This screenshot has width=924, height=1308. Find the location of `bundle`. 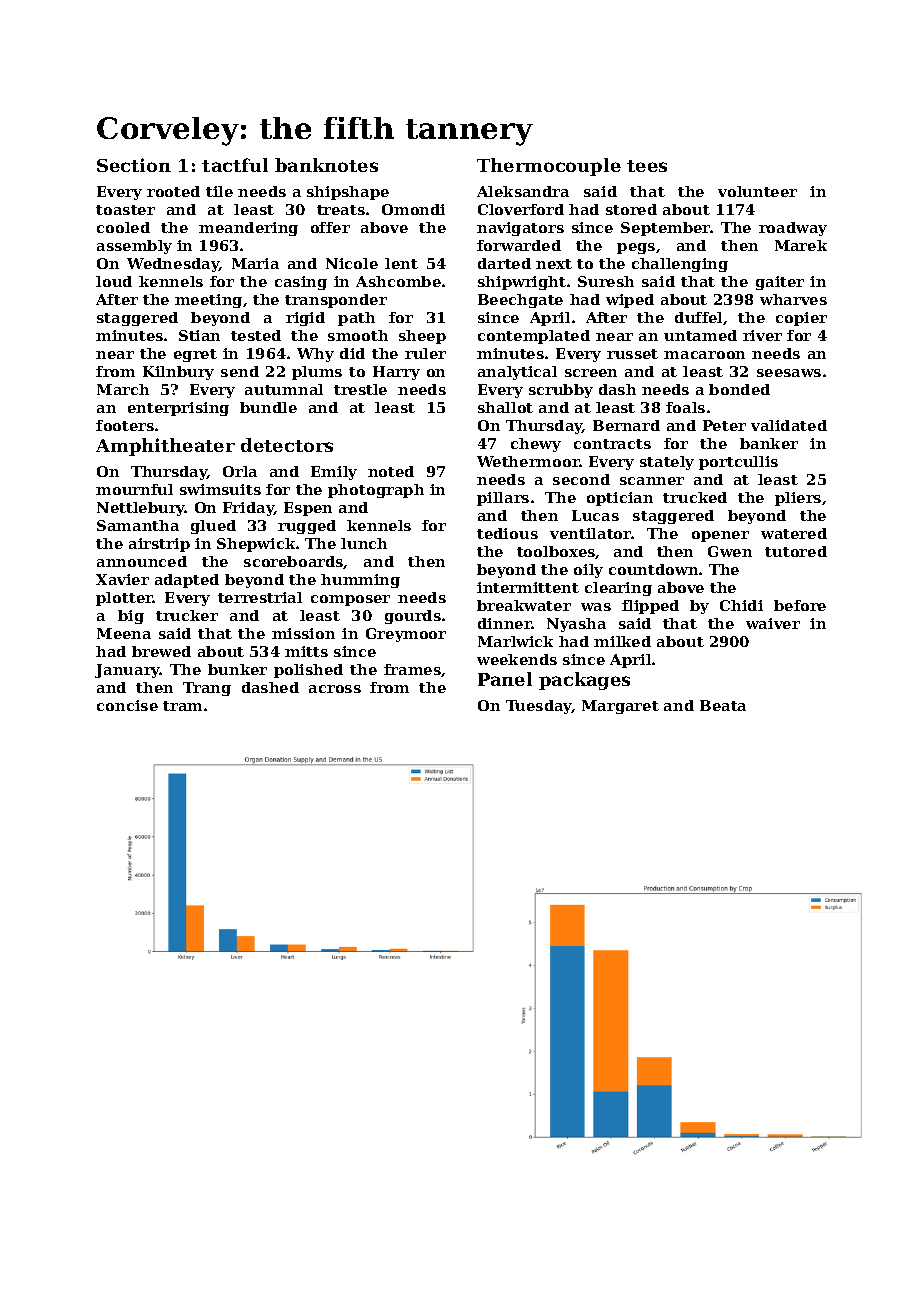

bundle is located at coordinates (268, 407).
